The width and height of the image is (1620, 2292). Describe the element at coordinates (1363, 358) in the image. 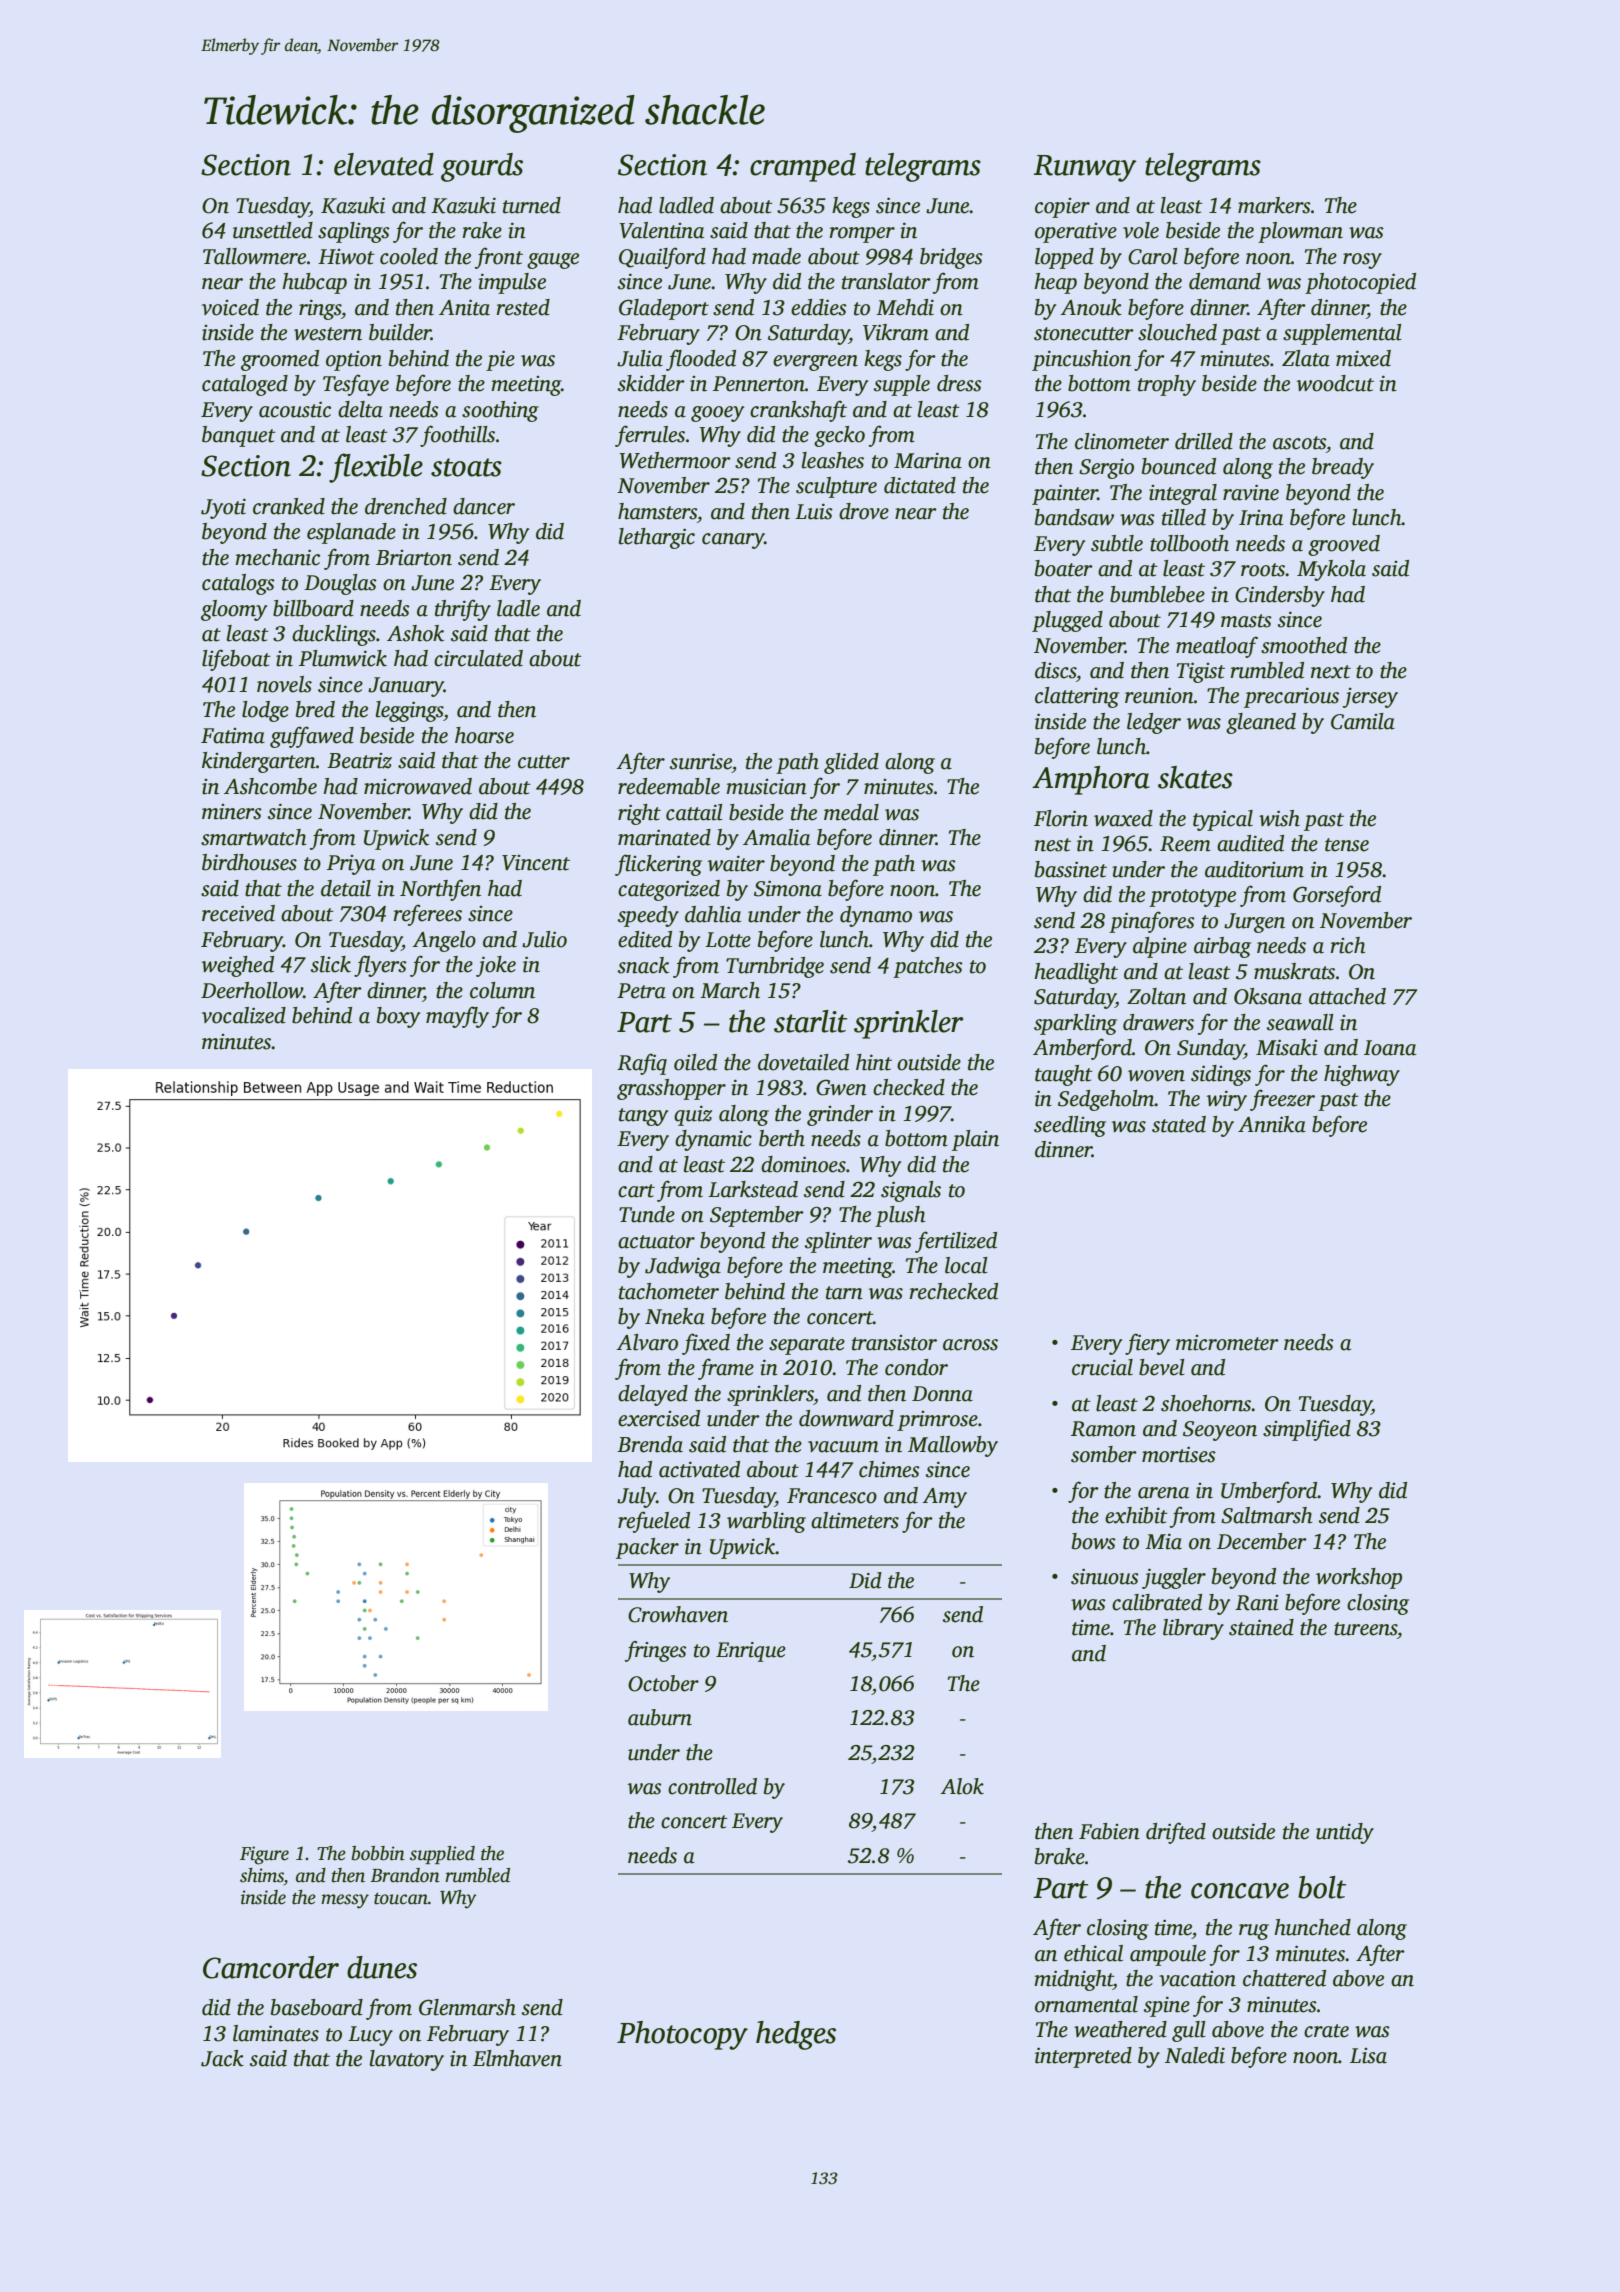

I see `mixed` at that location.
